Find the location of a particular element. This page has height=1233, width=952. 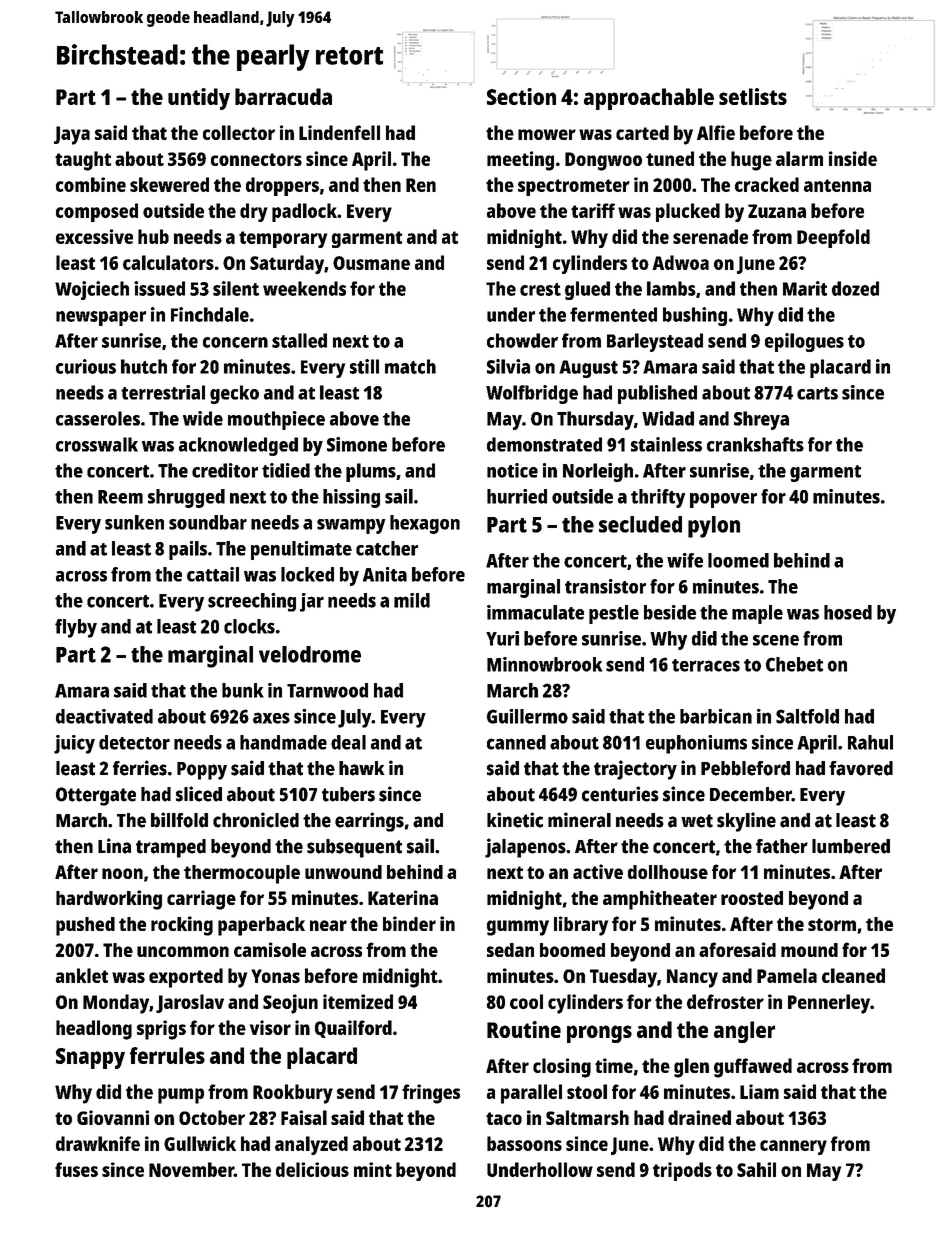

Lina is located at coordinates (114, 846).
